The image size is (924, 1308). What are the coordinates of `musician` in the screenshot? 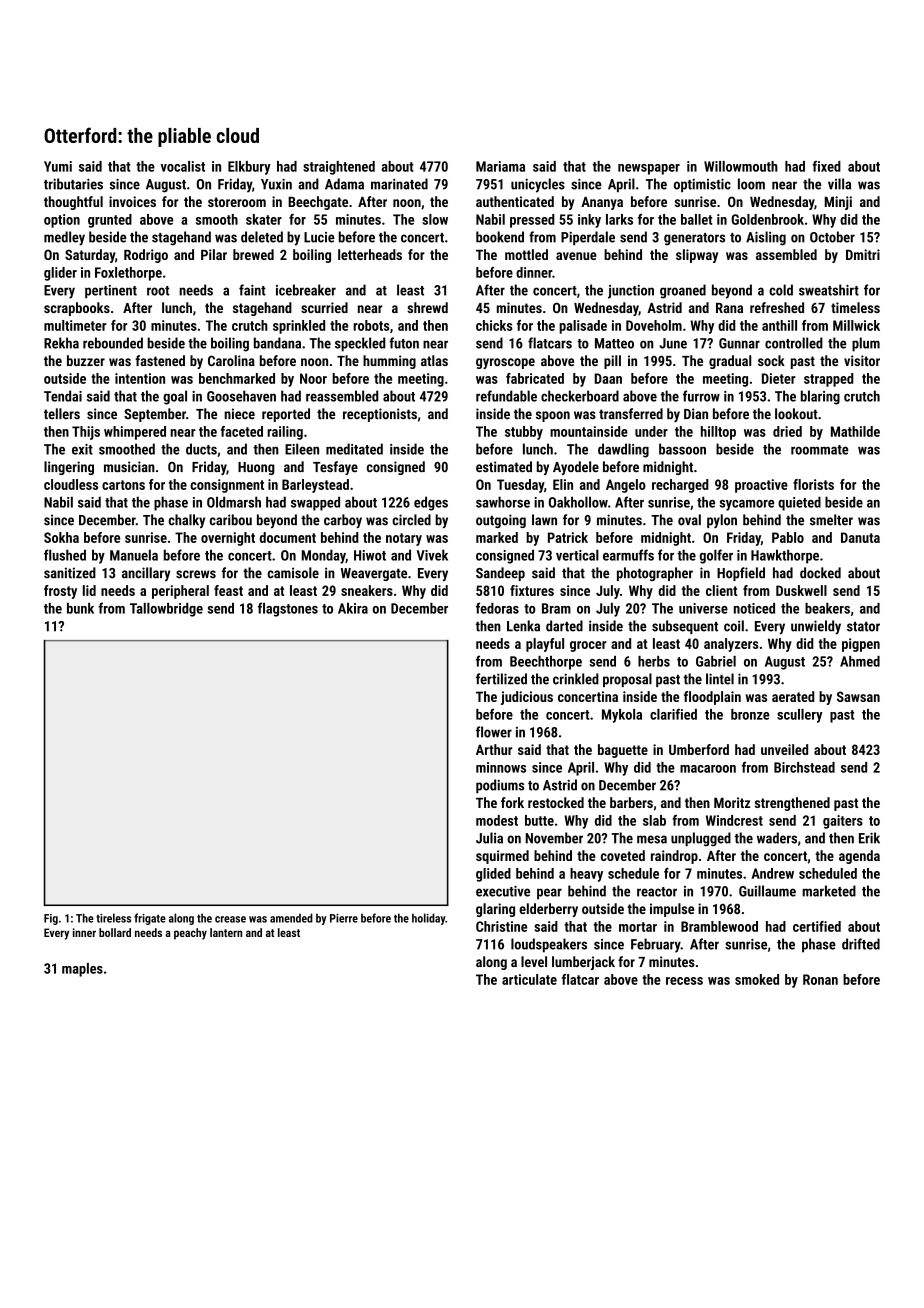 It's located at (129, 467).
